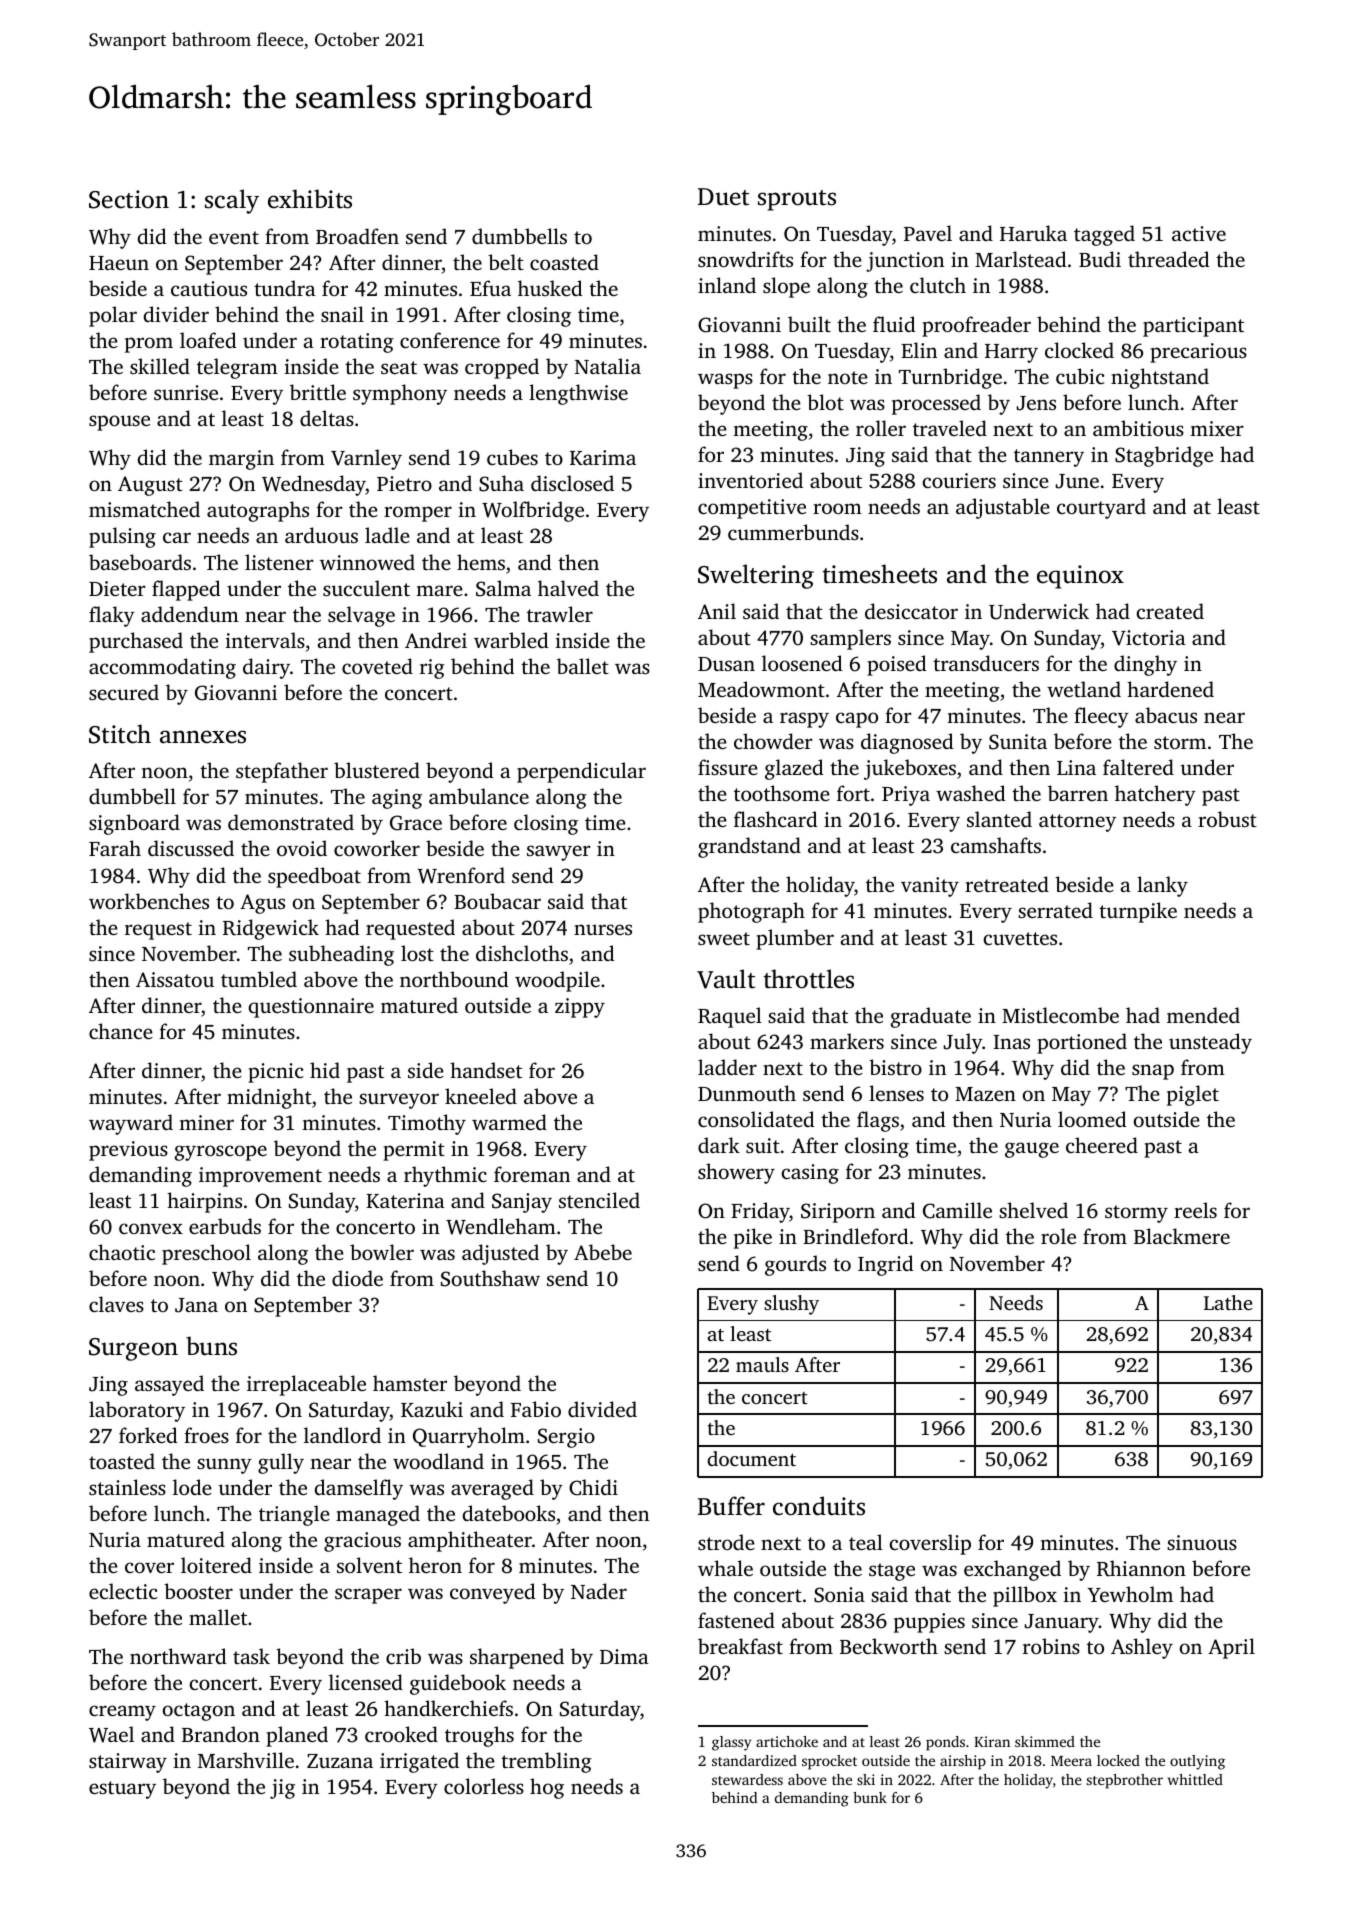  Describe the element at coordinates (120, 734) in the screenshot. I see `Stitch` at that location.
